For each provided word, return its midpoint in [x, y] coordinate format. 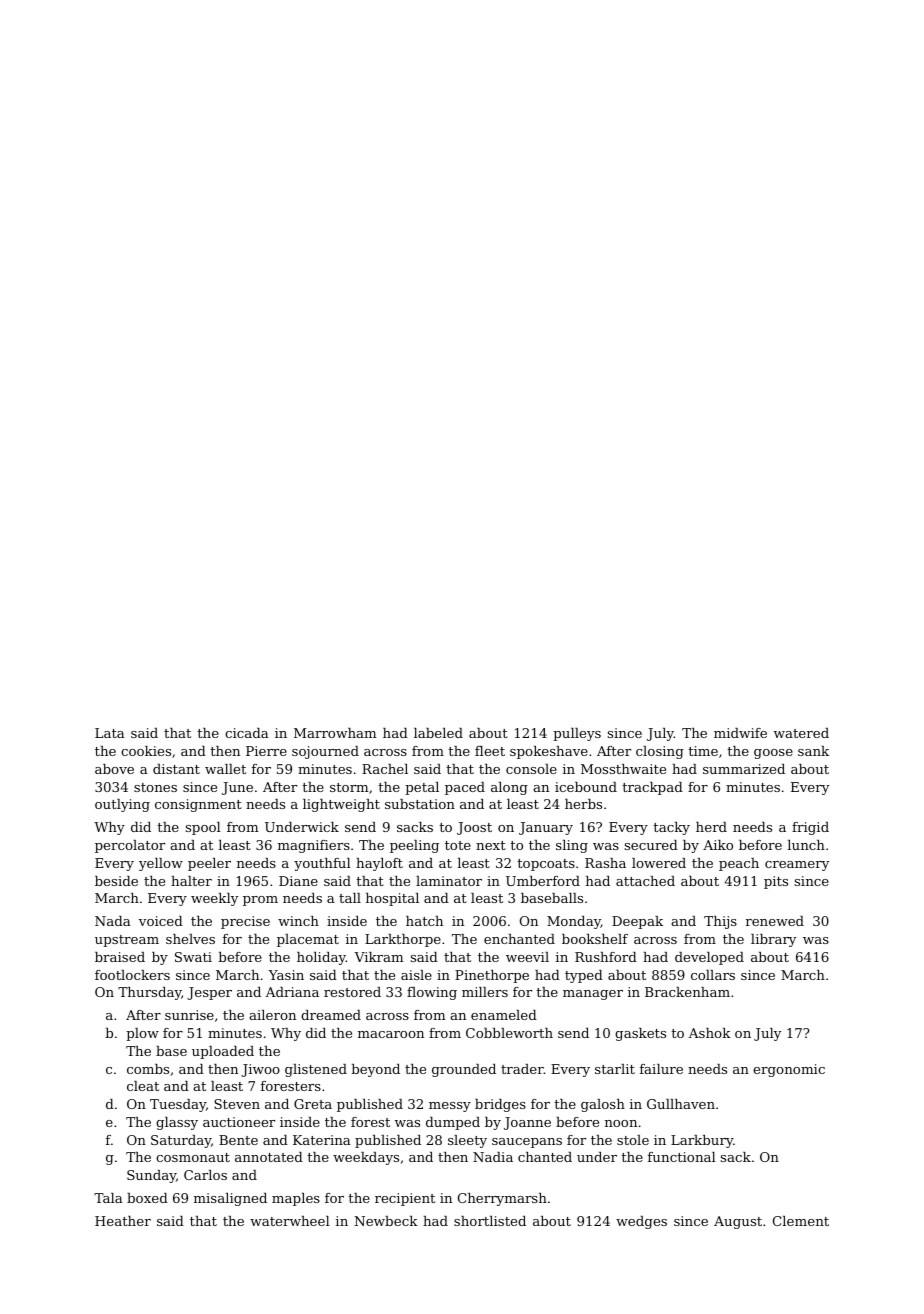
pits [776, 882]
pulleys [577, 734]
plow [142, 1034]
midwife [740, 733]
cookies [146, 751]
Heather [123, 1221]
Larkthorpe [403, 940]
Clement [801, 1221]
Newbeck [386, 1221]
